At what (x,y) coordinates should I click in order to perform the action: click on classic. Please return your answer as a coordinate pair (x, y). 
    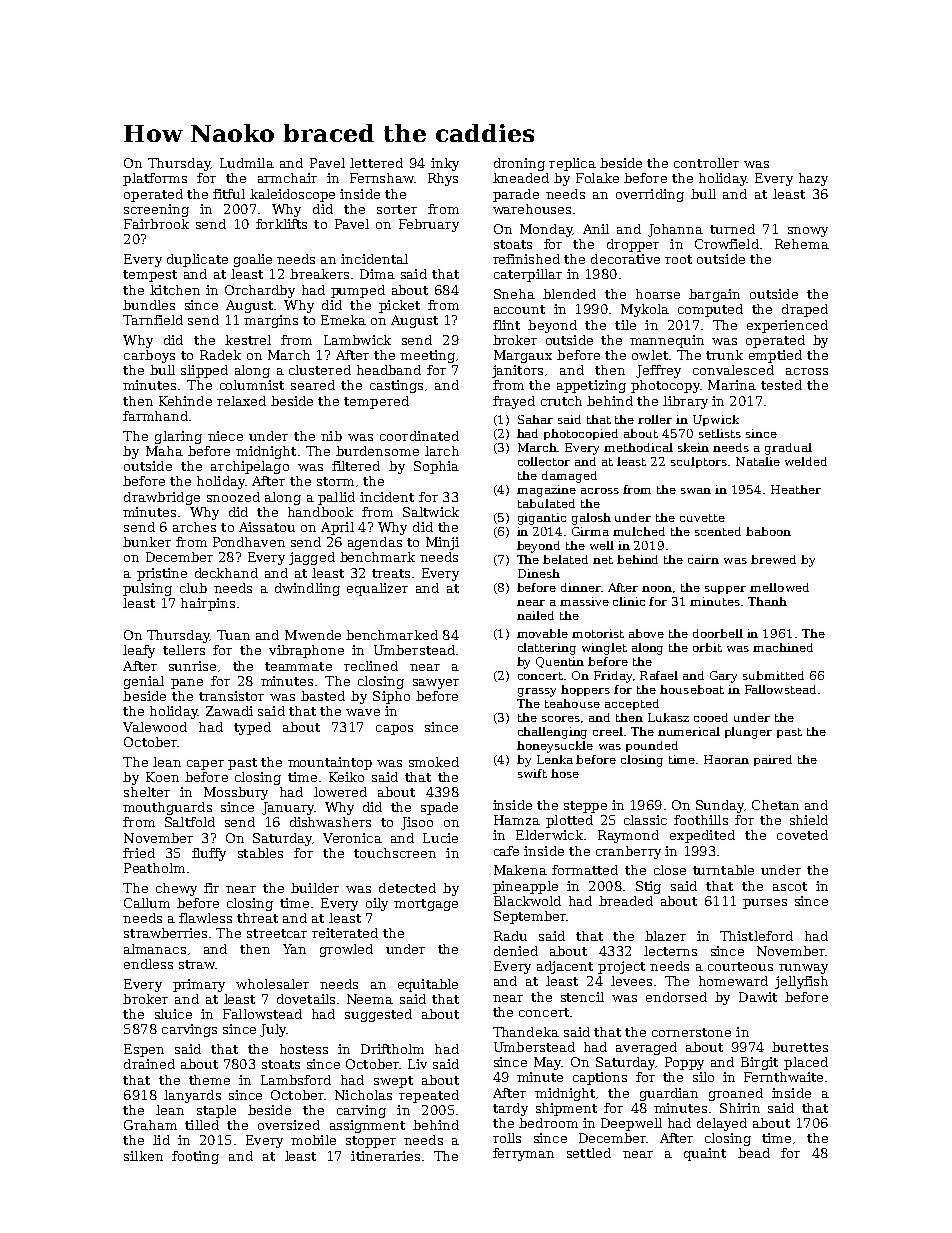
    Looking at the image, I should click on (645, 820).
